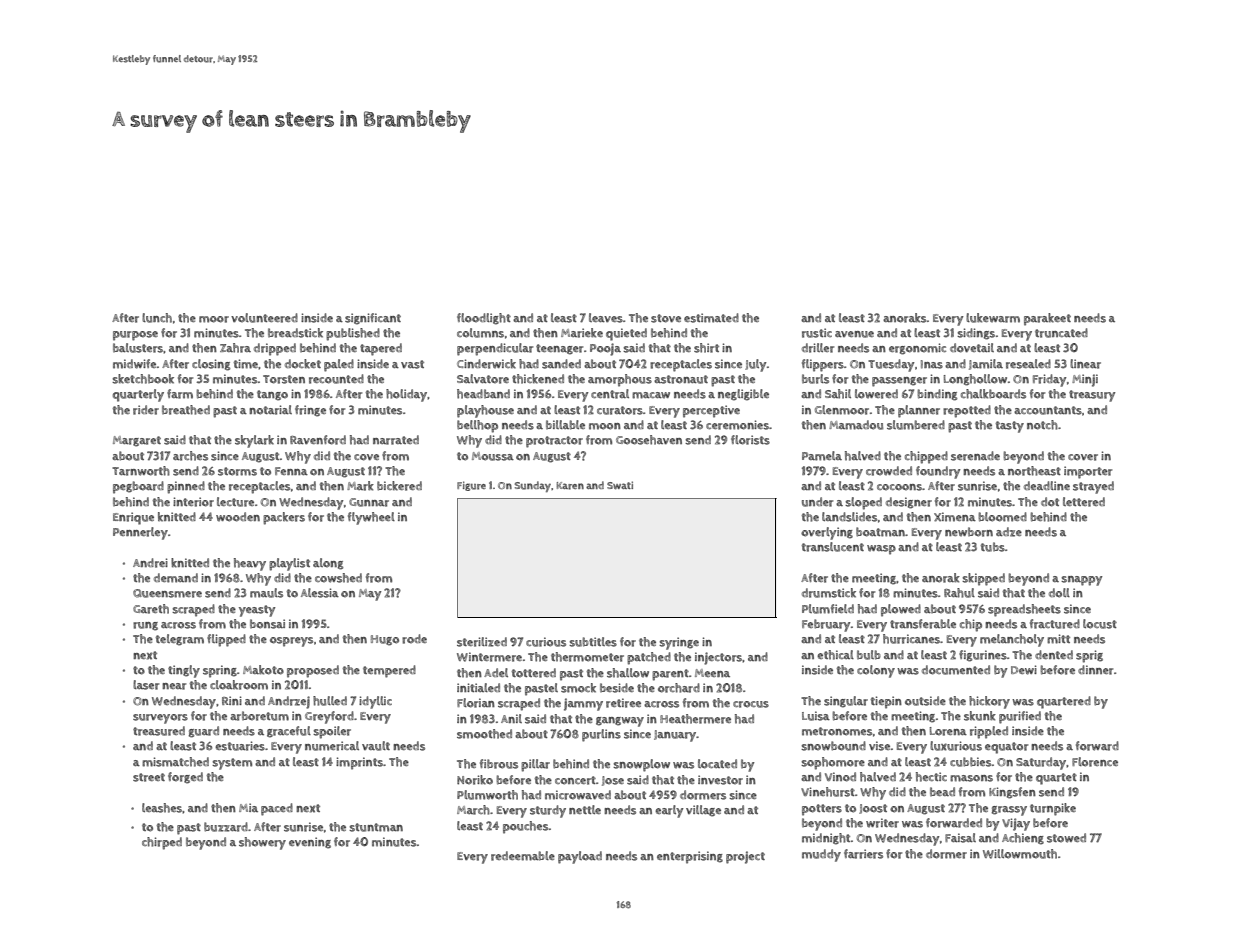 This page has width=1233, height=952. Describe the element at coordinates (1034, 471) in the page. I see `northeast` at that location.
